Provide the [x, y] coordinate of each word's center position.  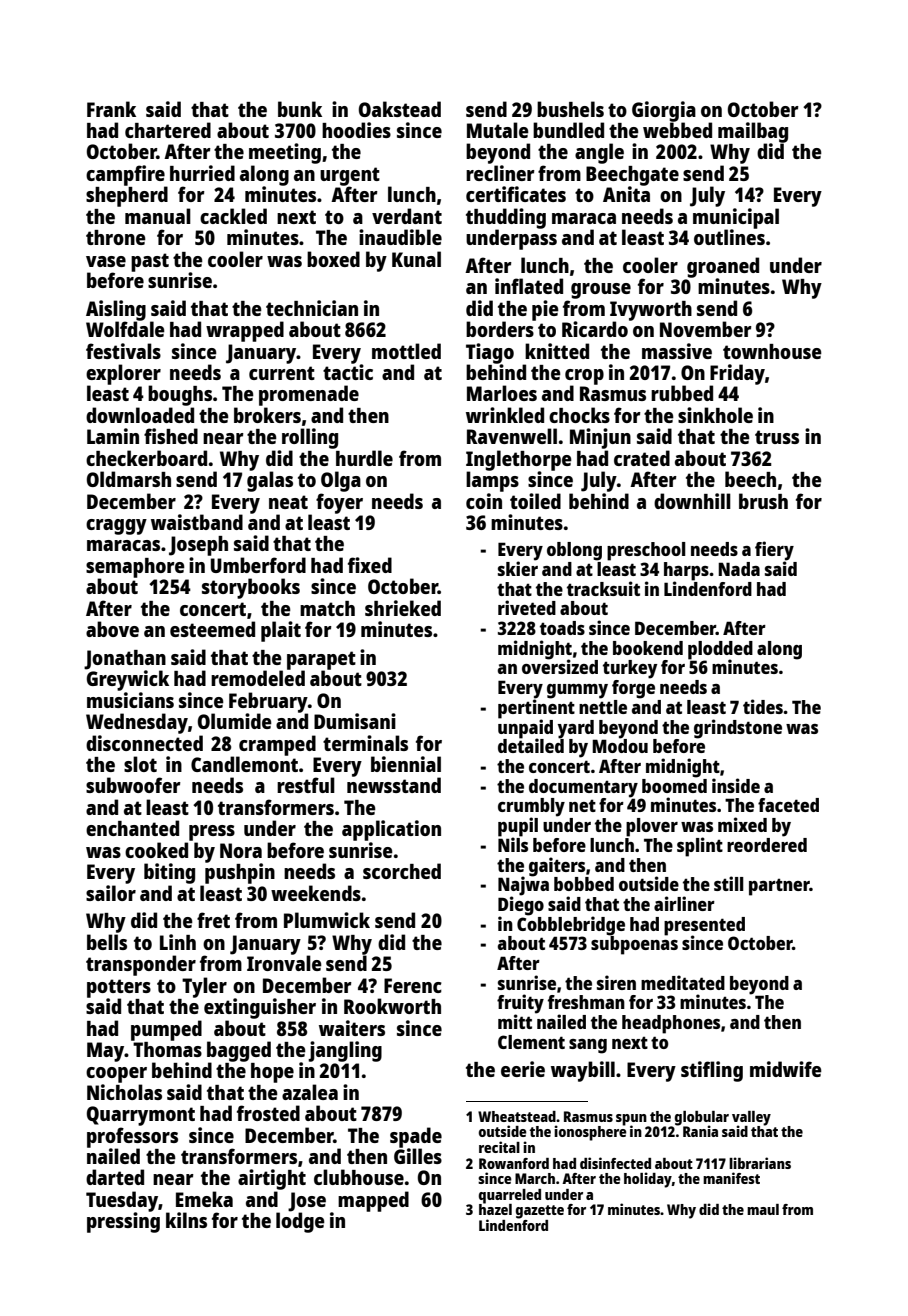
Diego [521, 906]
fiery [774, 551]
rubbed [682, 393]
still [729, 883]
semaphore [135, 568]
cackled [233, 216]
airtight [272, 1179]
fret [213, 920]
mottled [406, 351]
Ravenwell [512, 436]
